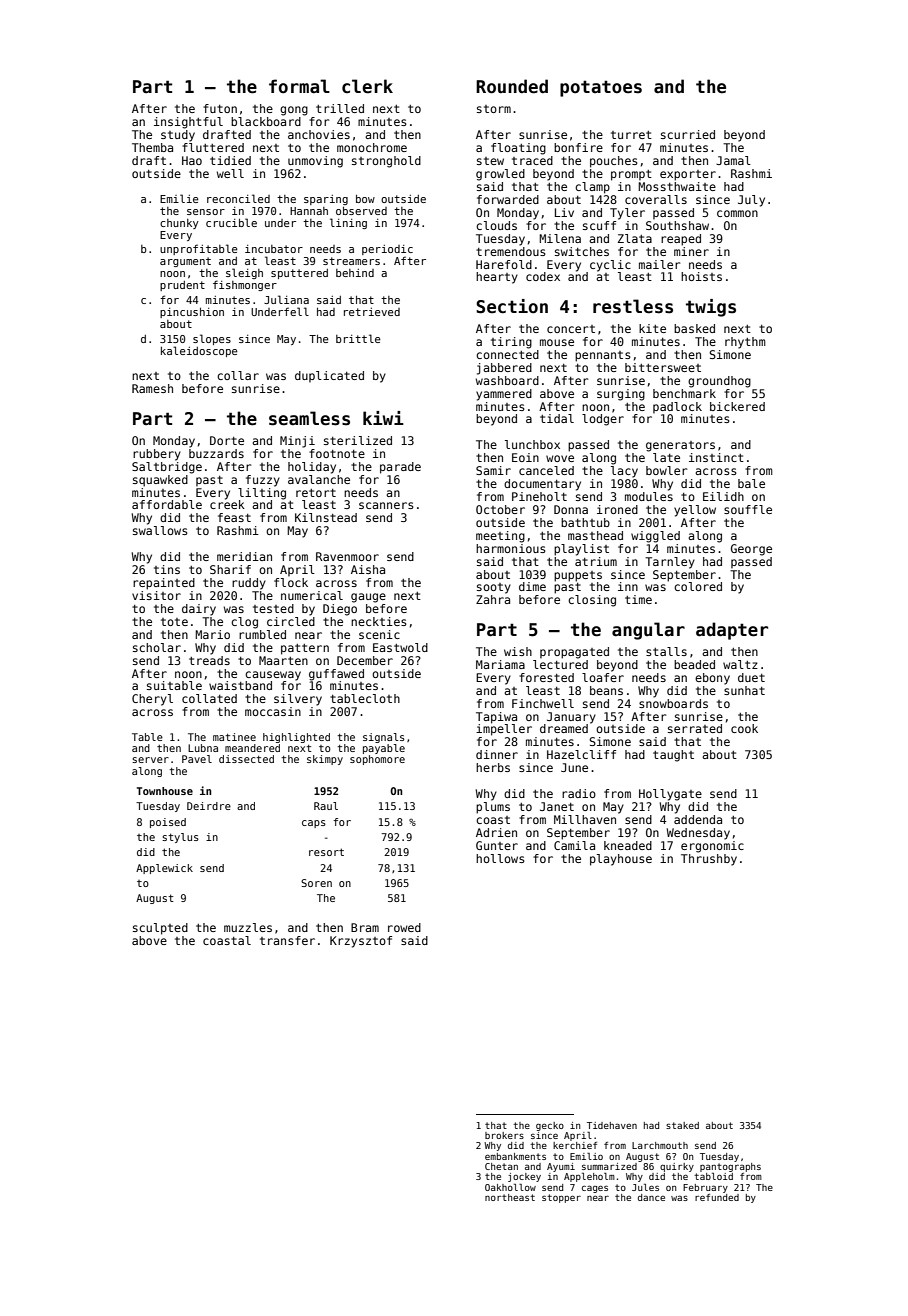 This screenshot has height=1316, width=908. What do you see at coordinates (160, 929) in the screenshot?
I see `sculpted` at bounding box center [160, 929].
